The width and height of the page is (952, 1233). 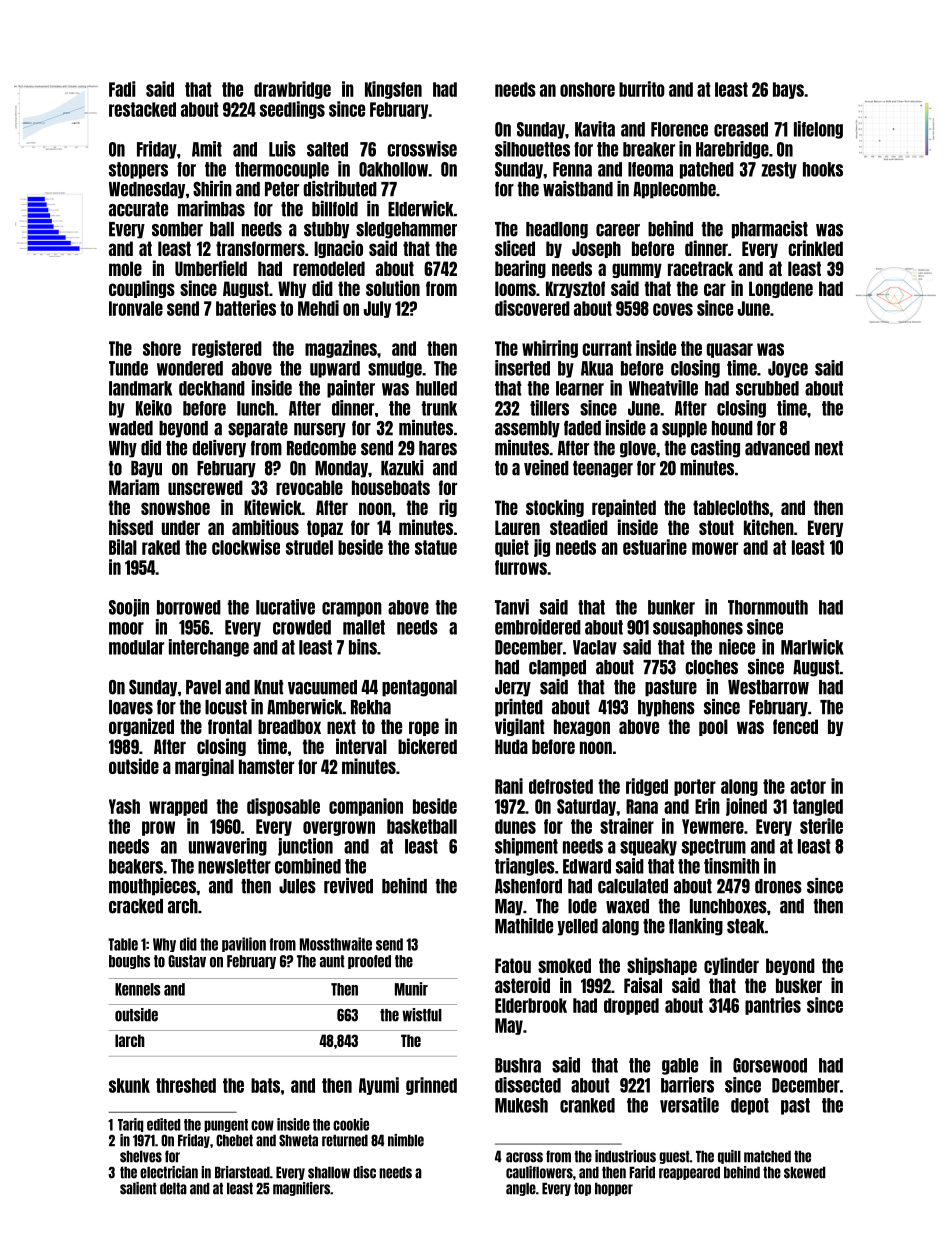 I want to click on proofed, so click(x=369, y=962).
